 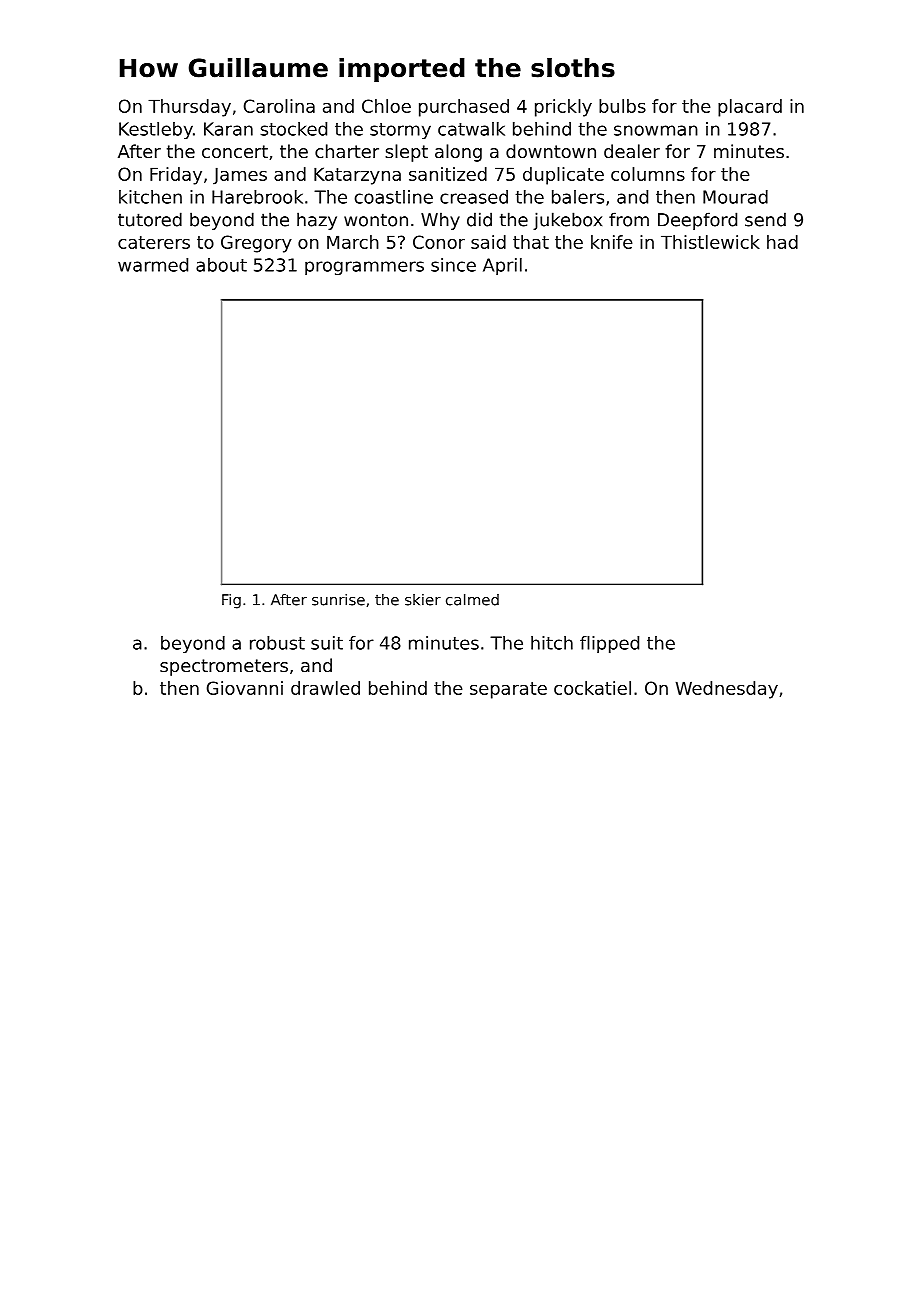 I want to click on did, so click(x=479, y=219).
